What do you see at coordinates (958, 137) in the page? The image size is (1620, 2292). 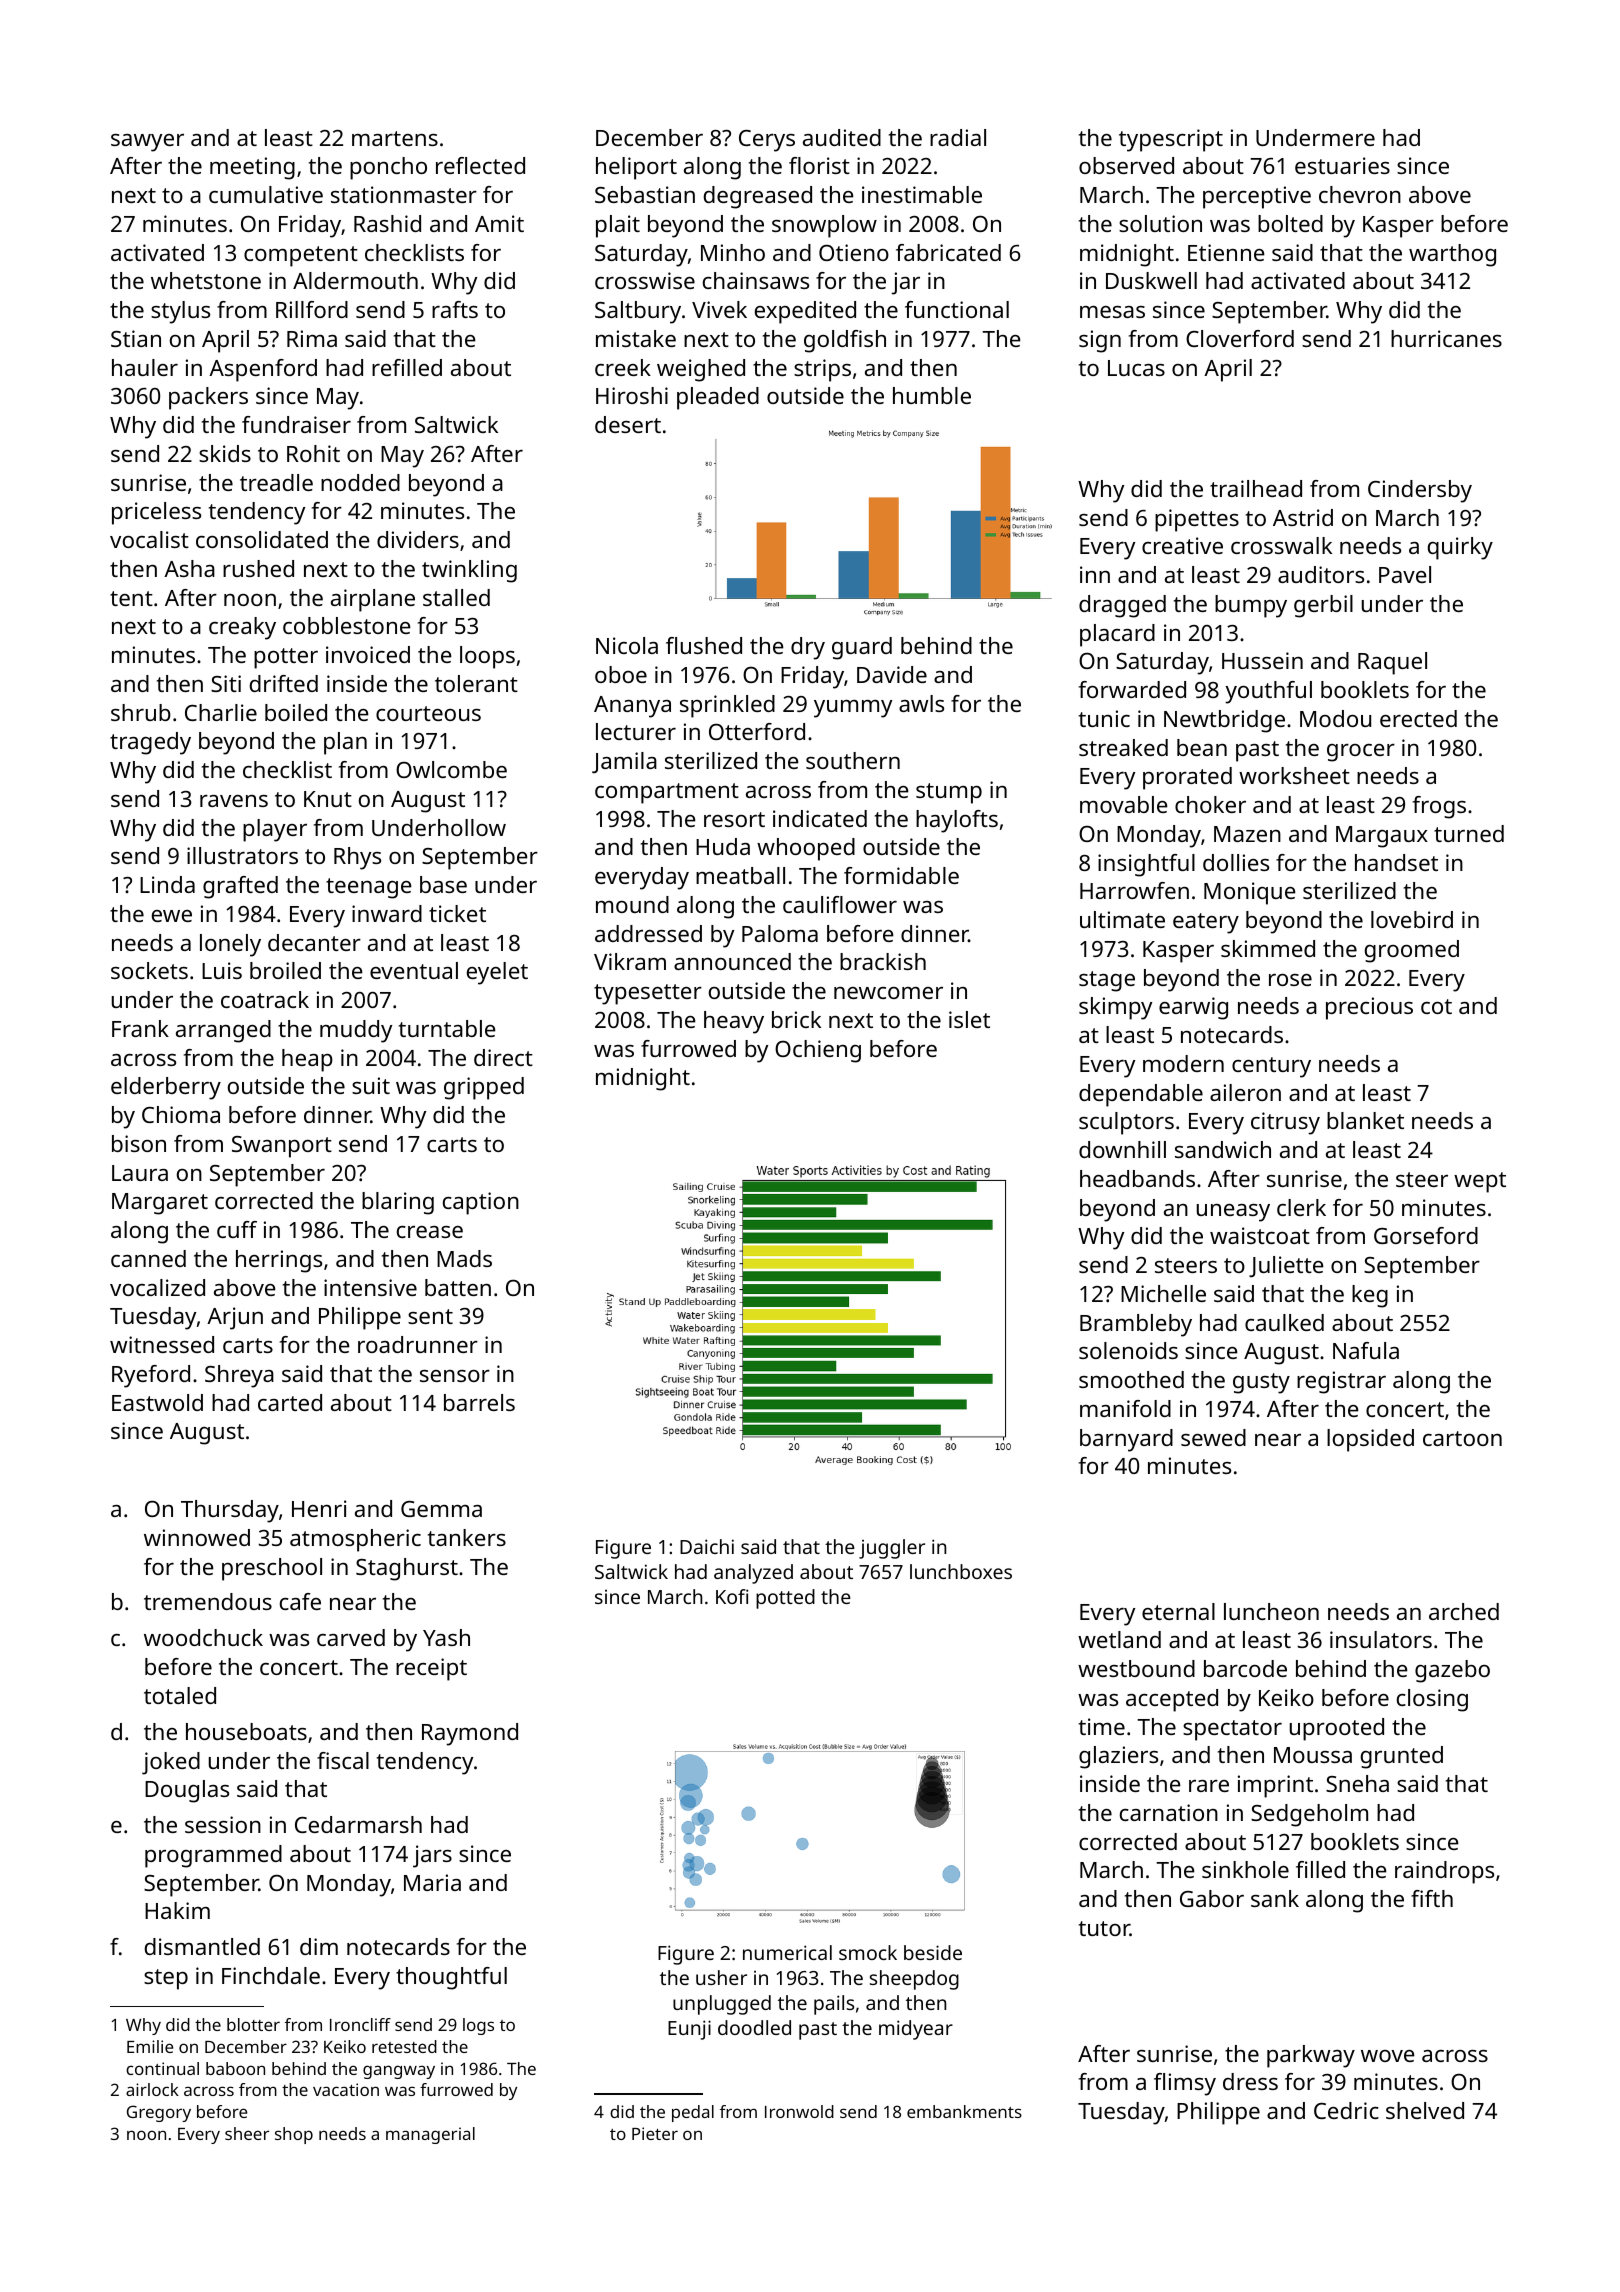 I see `radial` at bounding box center [958, 137].
